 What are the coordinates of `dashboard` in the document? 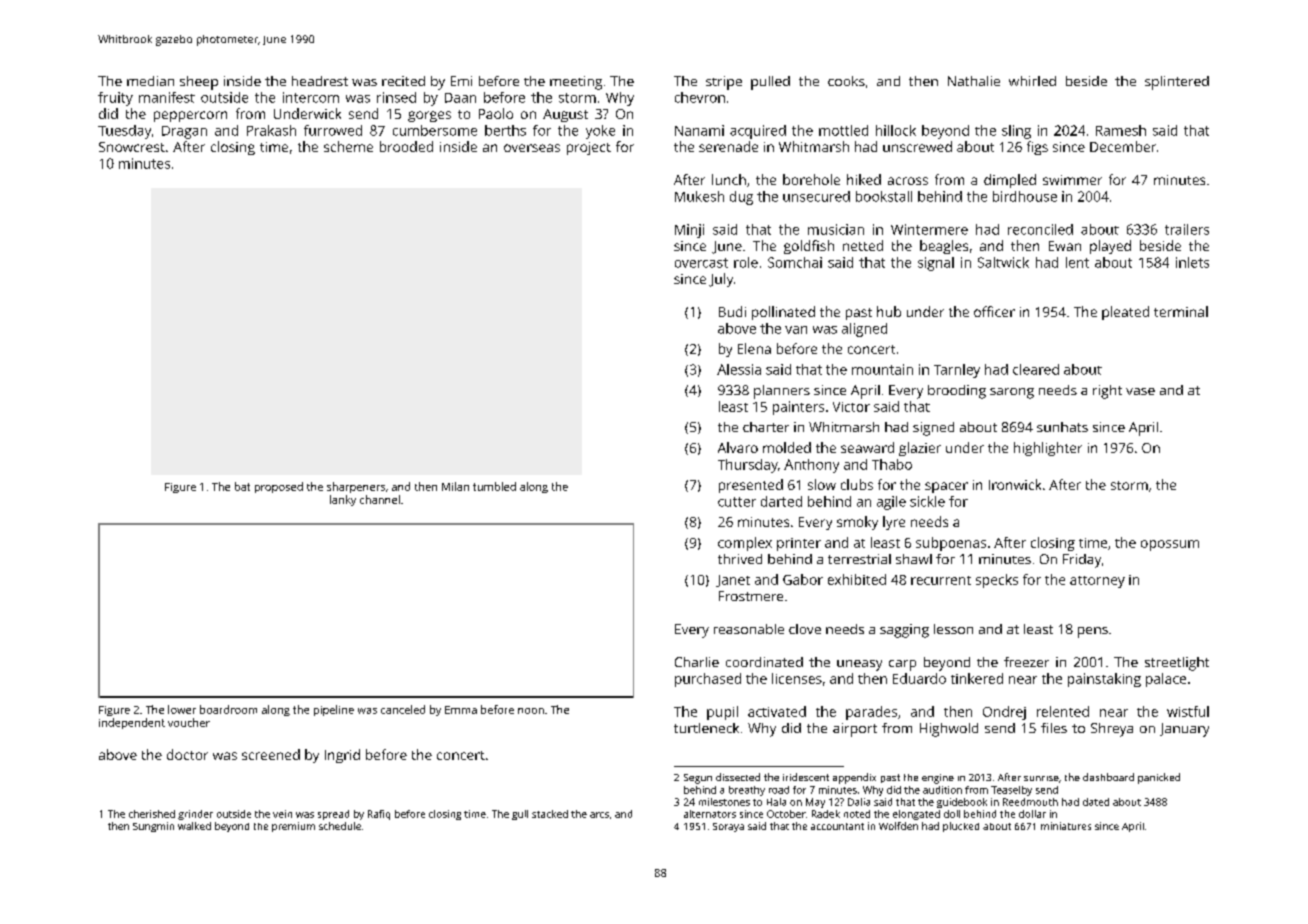 It's located at (1108, 777).
